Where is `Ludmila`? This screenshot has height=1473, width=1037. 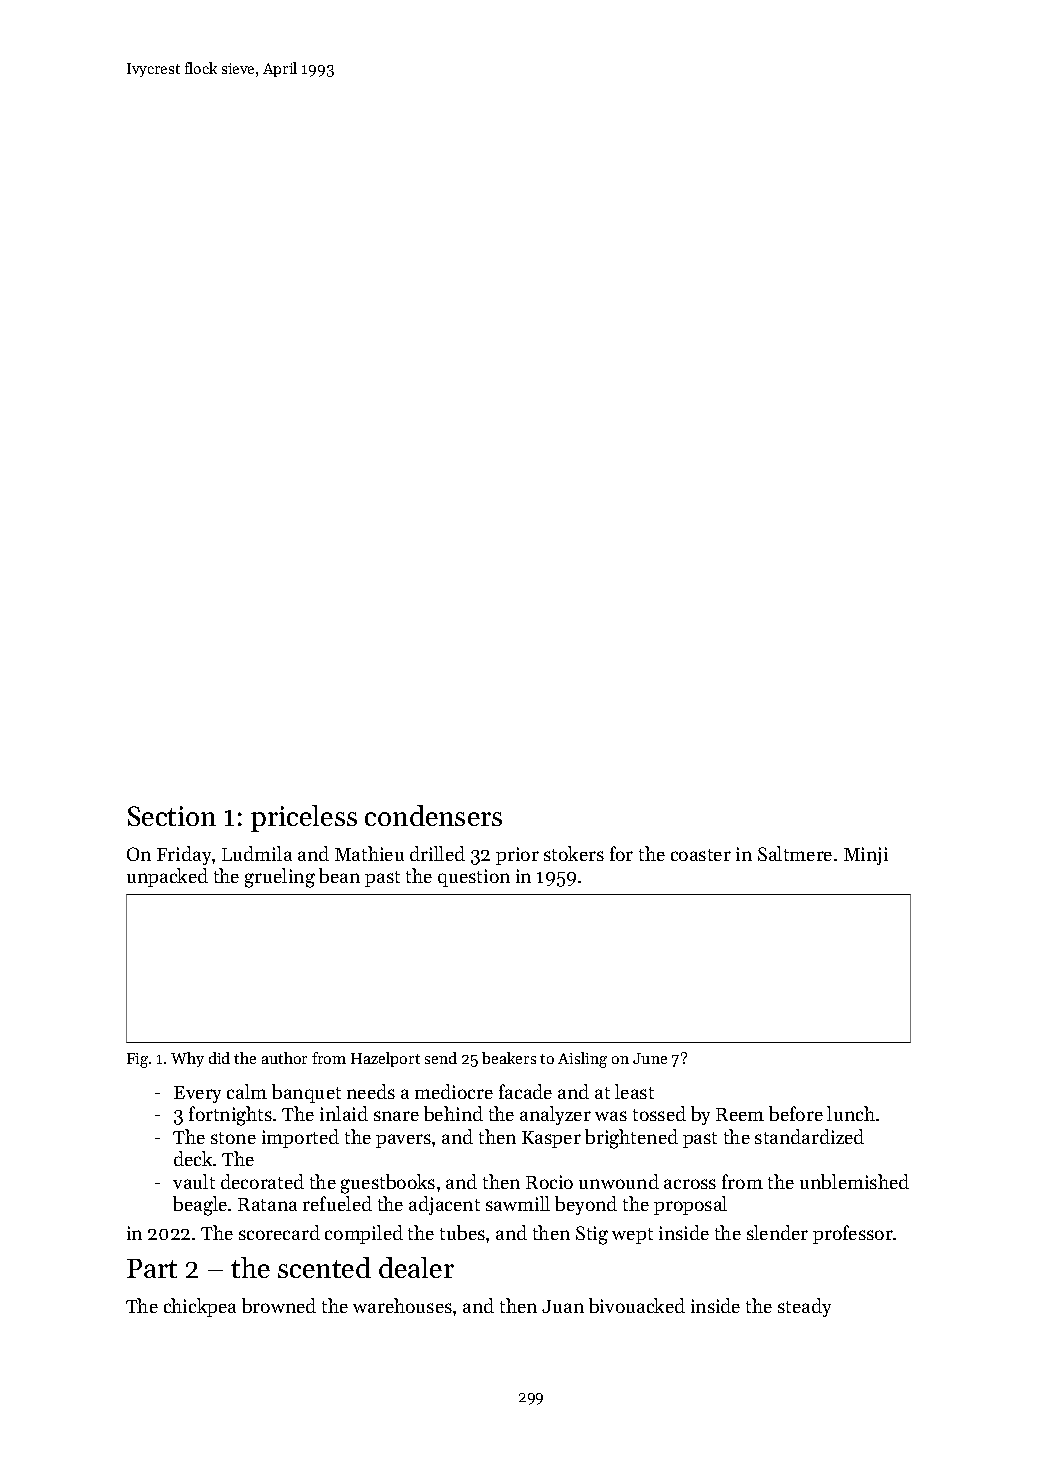
Ludmila is located at coordinates (257, 853).
